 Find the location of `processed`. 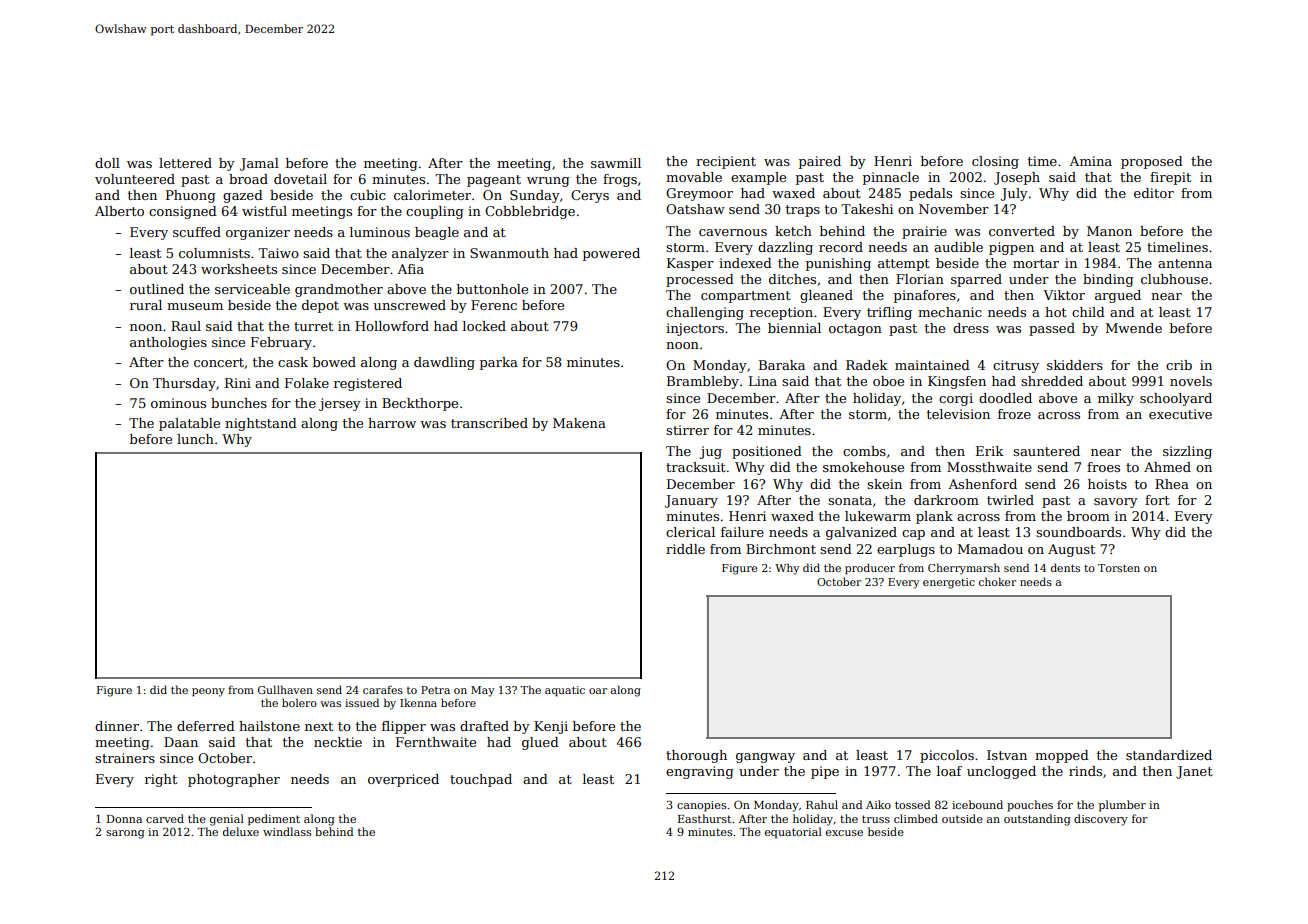

processed is located at coordinates (700, 280).
